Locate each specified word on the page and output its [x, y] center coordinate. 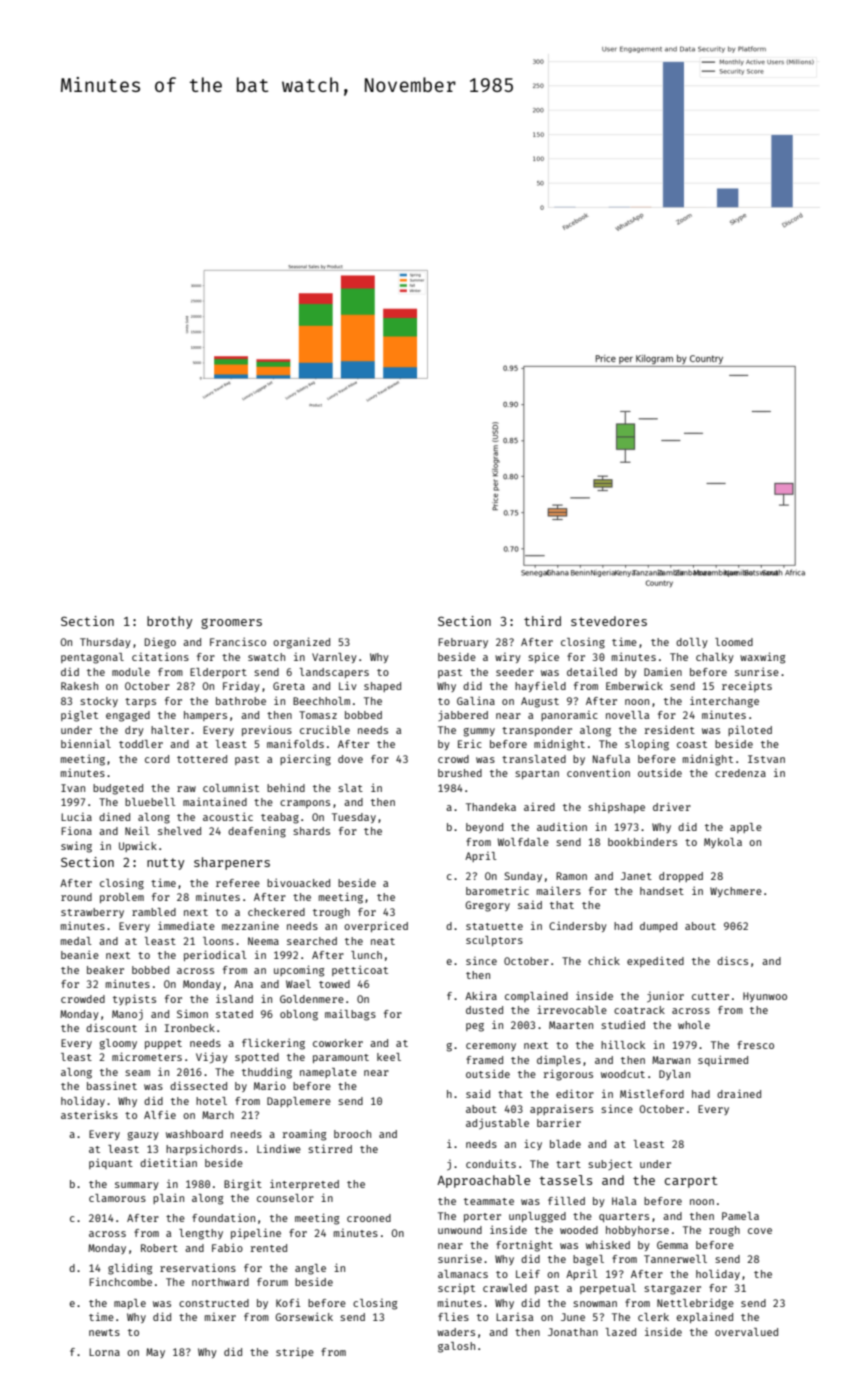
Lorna [104, 1352]
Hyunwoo [765, 997]
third [542, 621]
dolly [692, 643]
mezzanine [250, 925]
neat [383, 941]
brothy [169, 622]
